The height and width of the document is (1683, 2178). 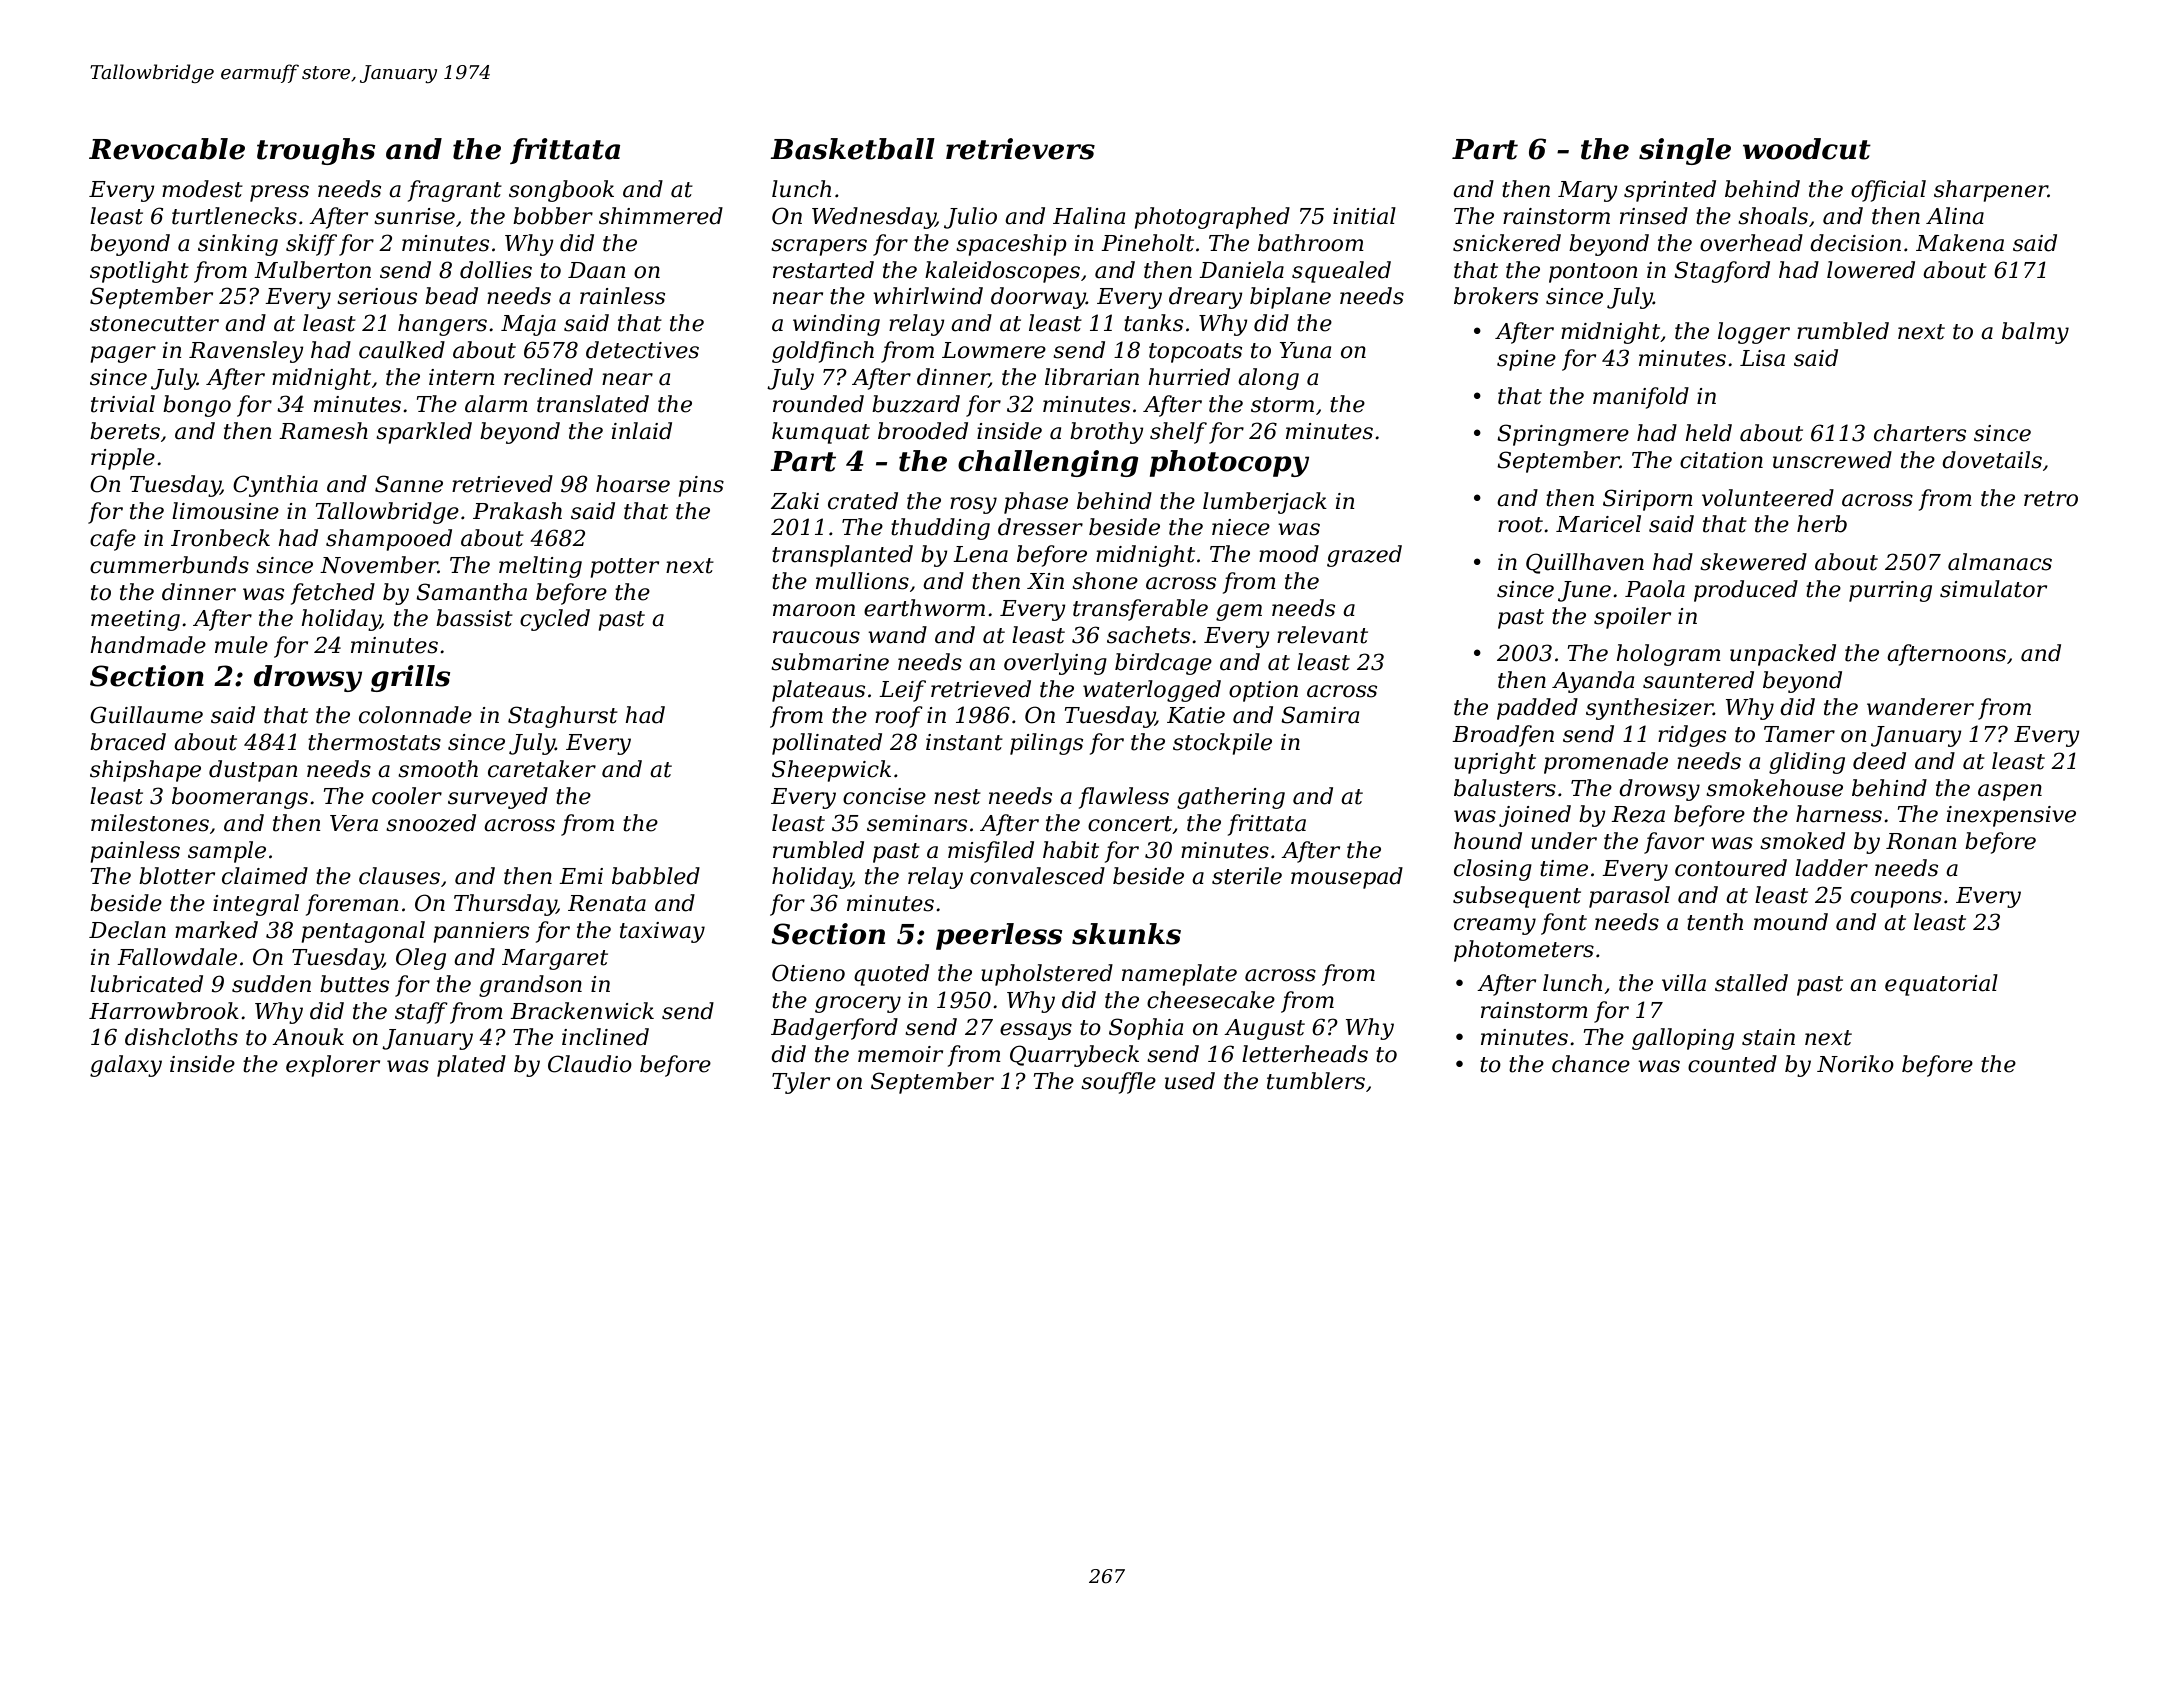 What do you see at coordinates (1807, 149) in the document?
I see `woodcut` at bounding box center [1807, 149].
